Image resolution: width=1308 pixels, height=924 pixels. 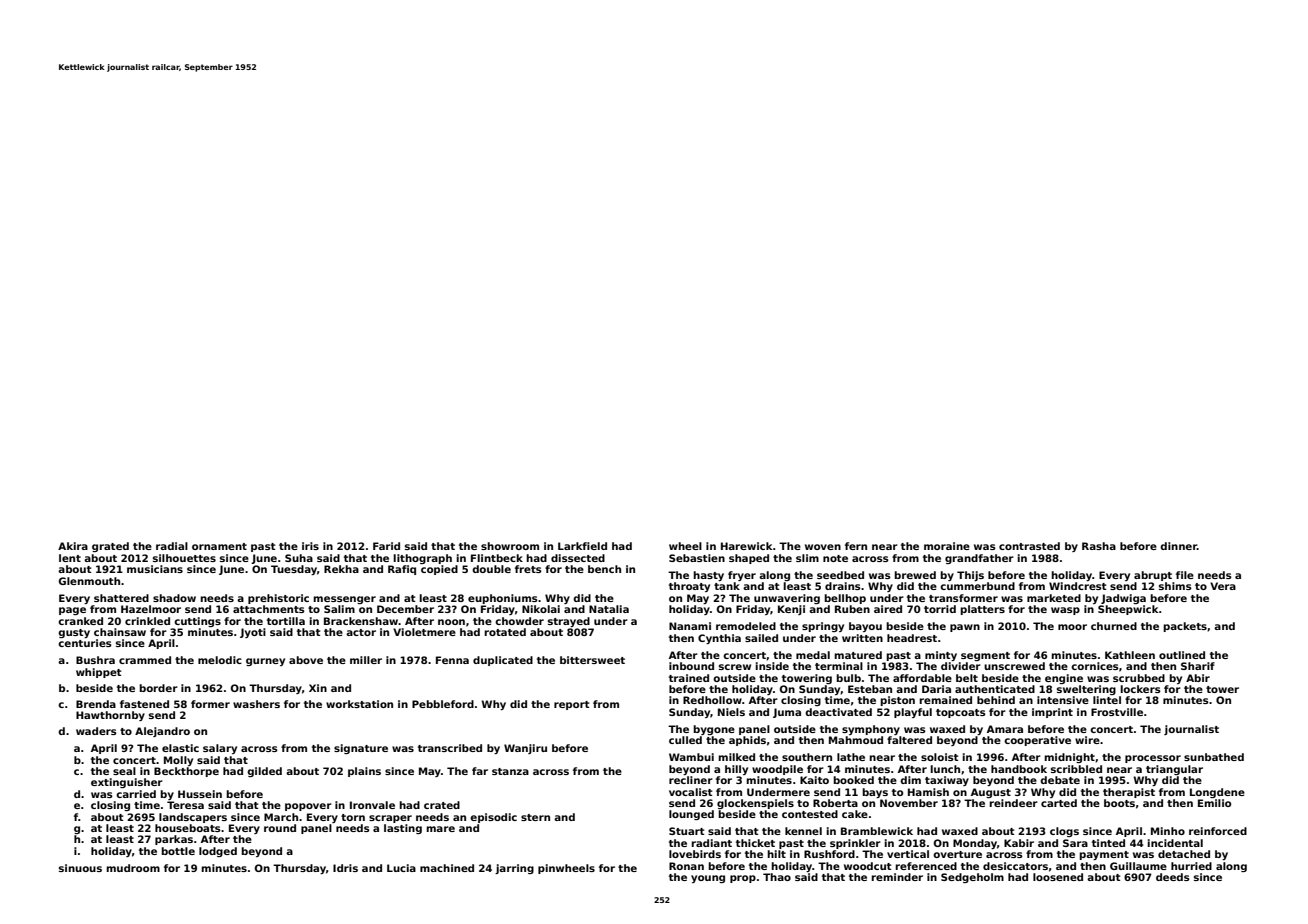 What do you see at coordinates (1217, 793) in the screenshot?
I see `Longdene` at bounding box center [1217, 793].
